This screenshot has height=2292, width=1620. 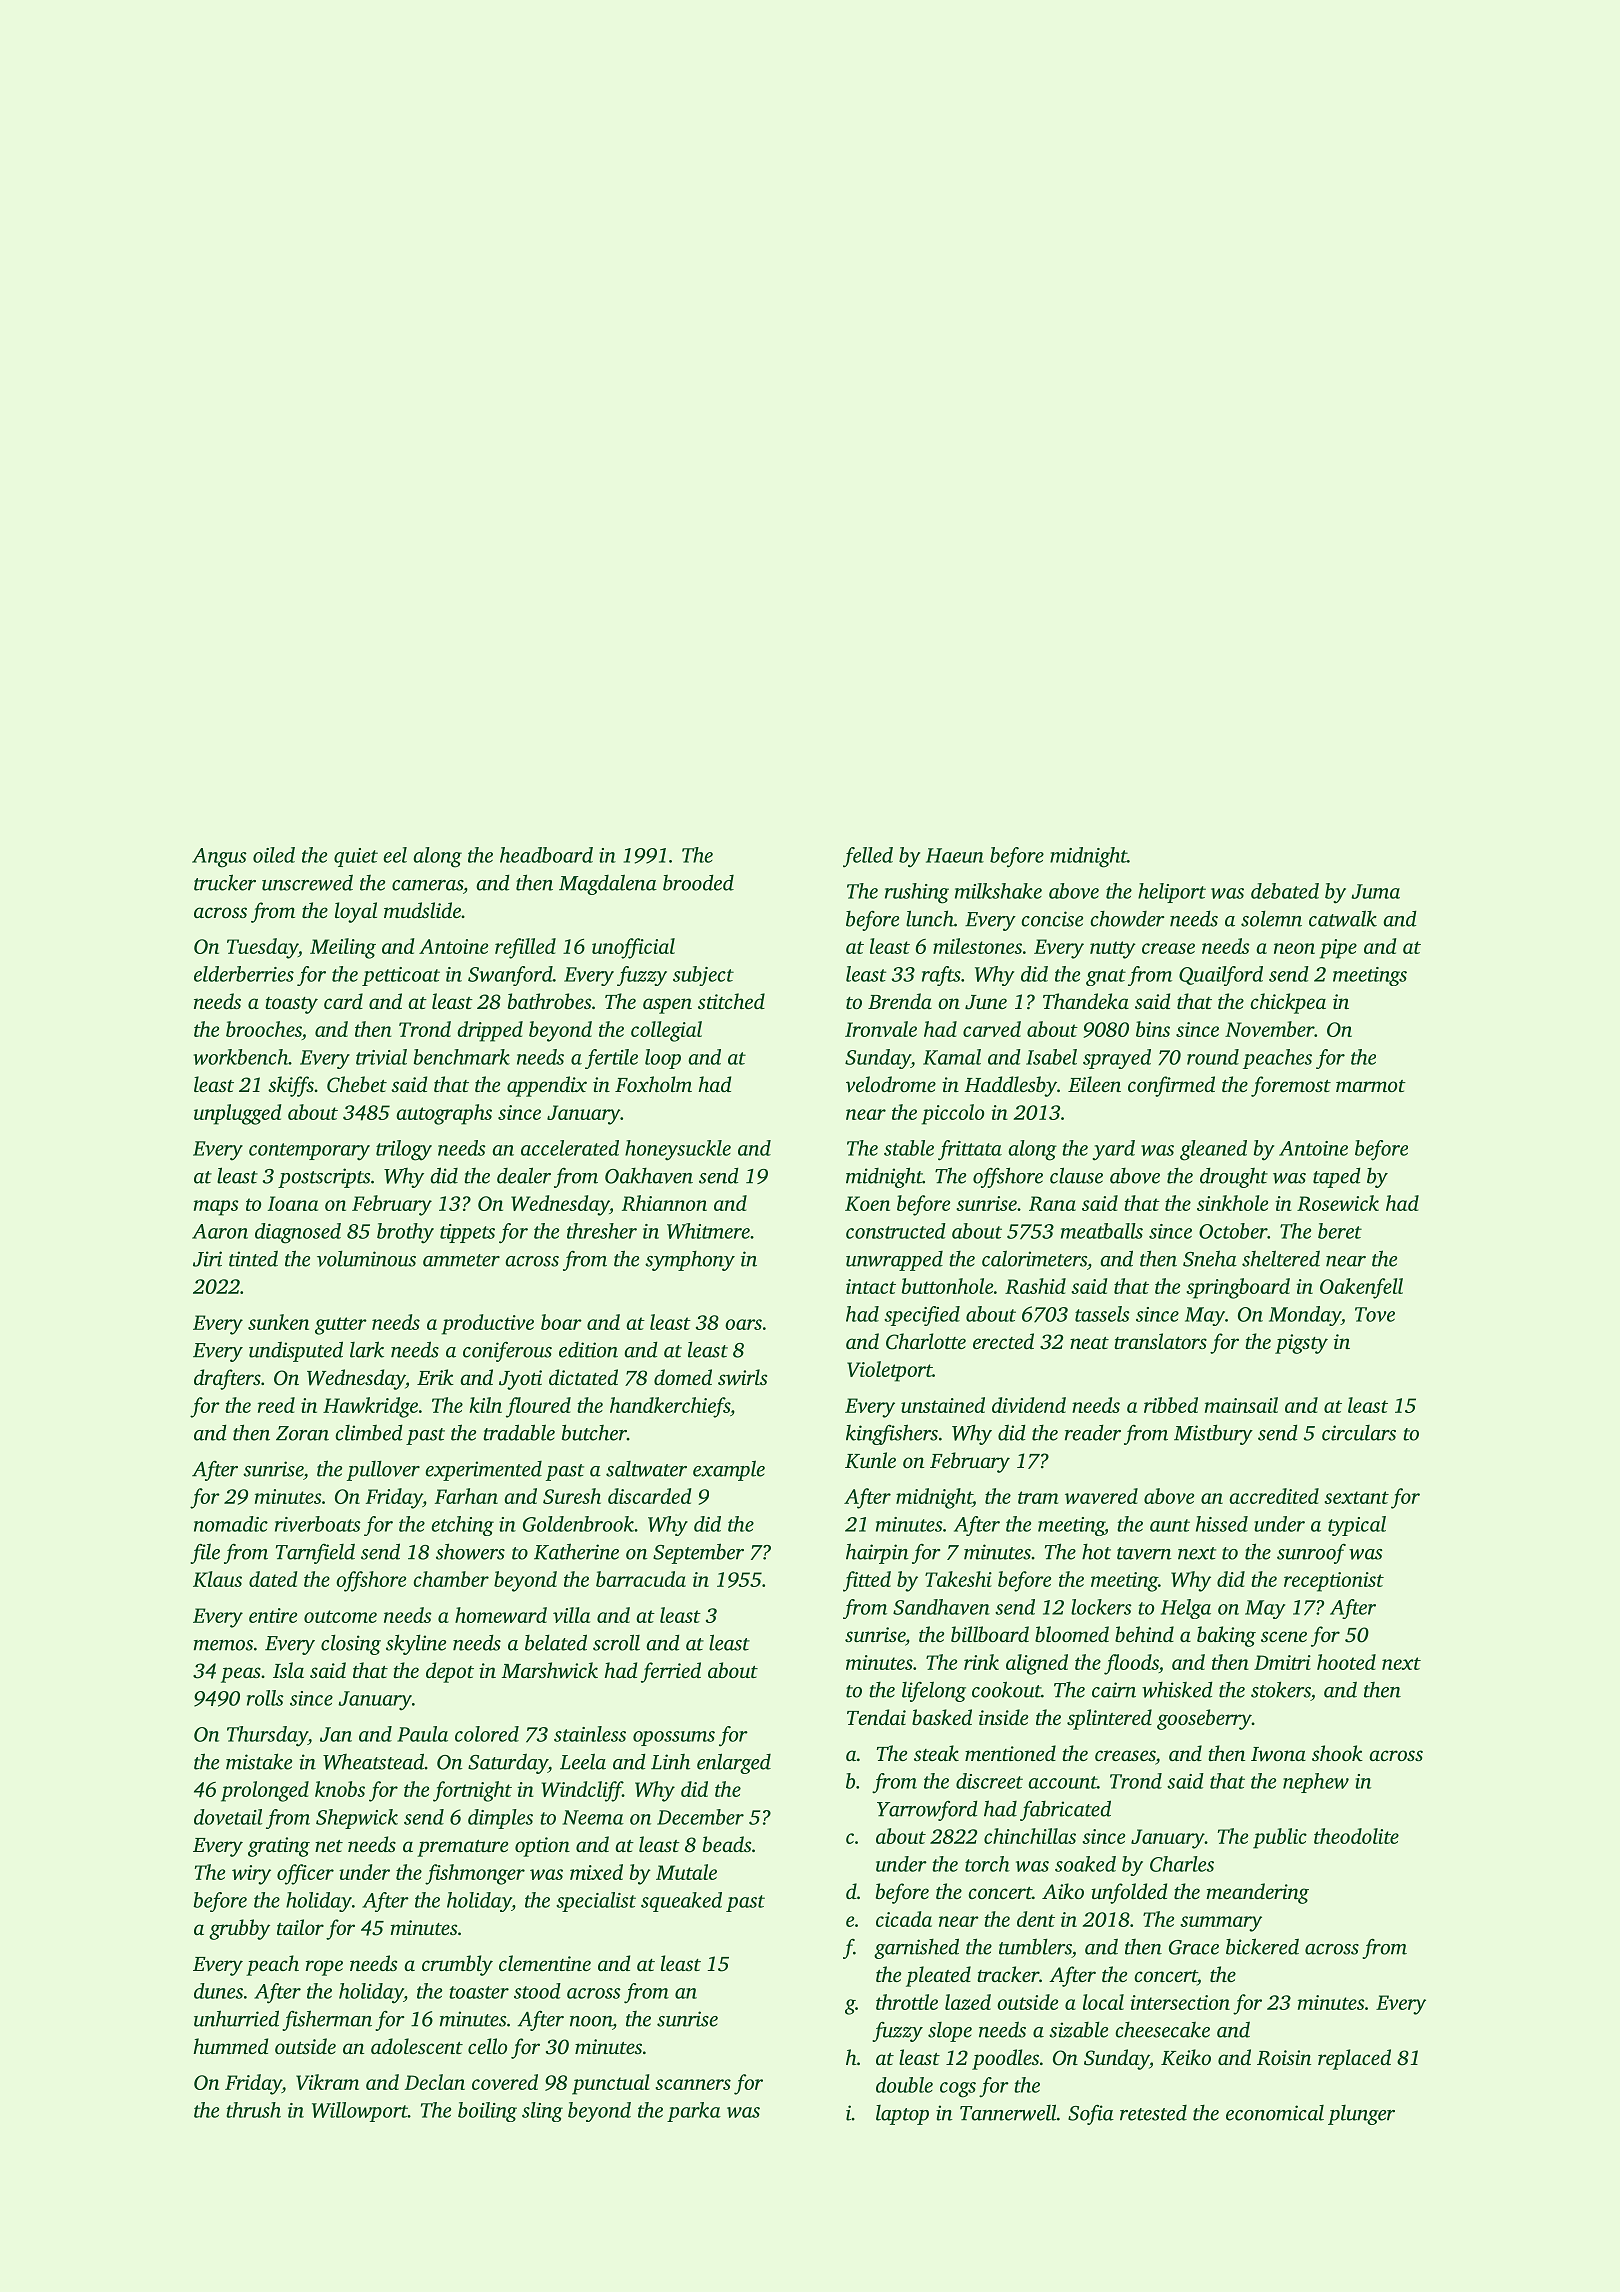 What do you see at coordinates (1375, 891) in the screenshot?
I see `Juma` at bounding box center [1375, 891].
